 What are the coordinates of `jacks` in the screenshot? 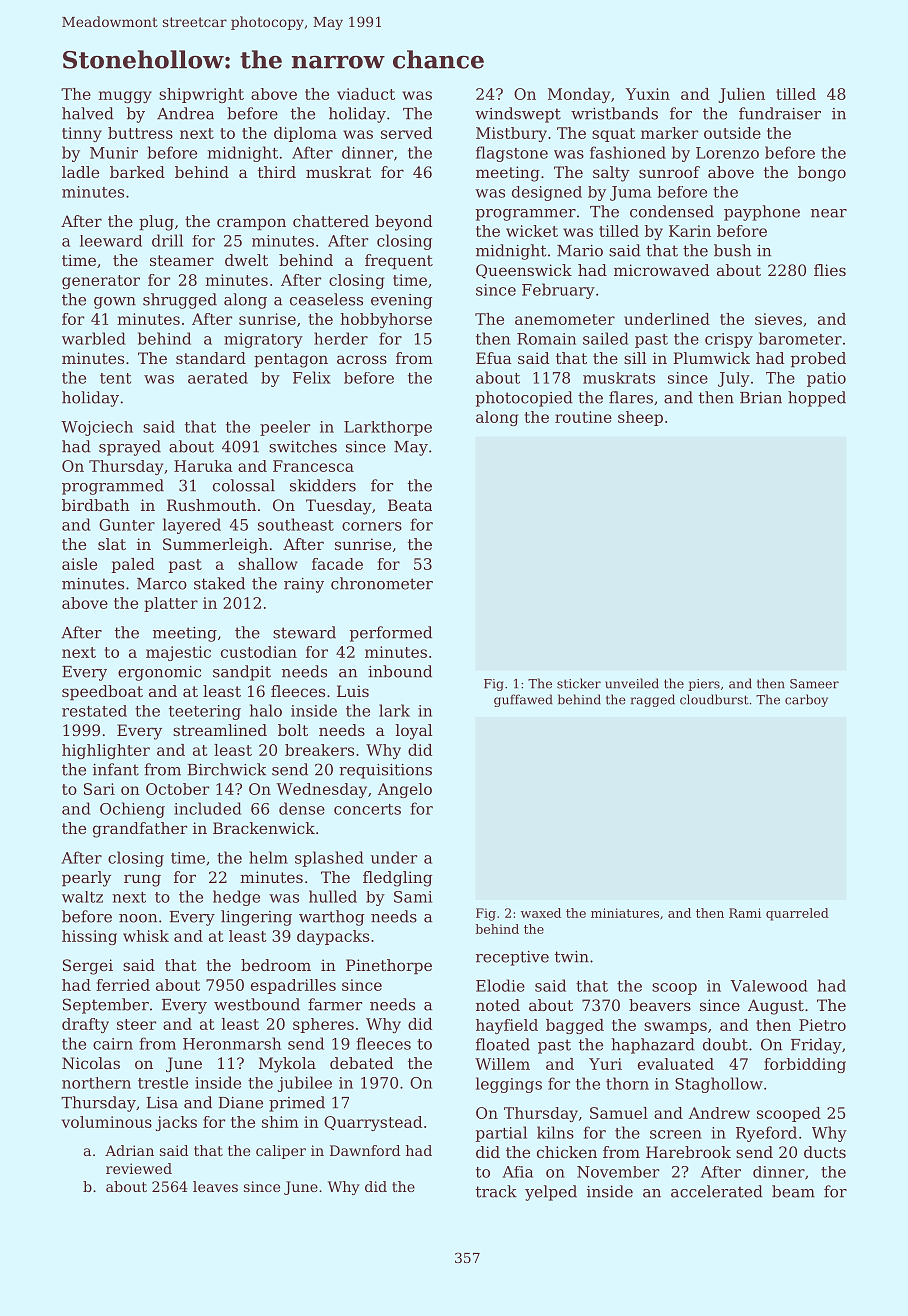 It's located at (176, 1123).
